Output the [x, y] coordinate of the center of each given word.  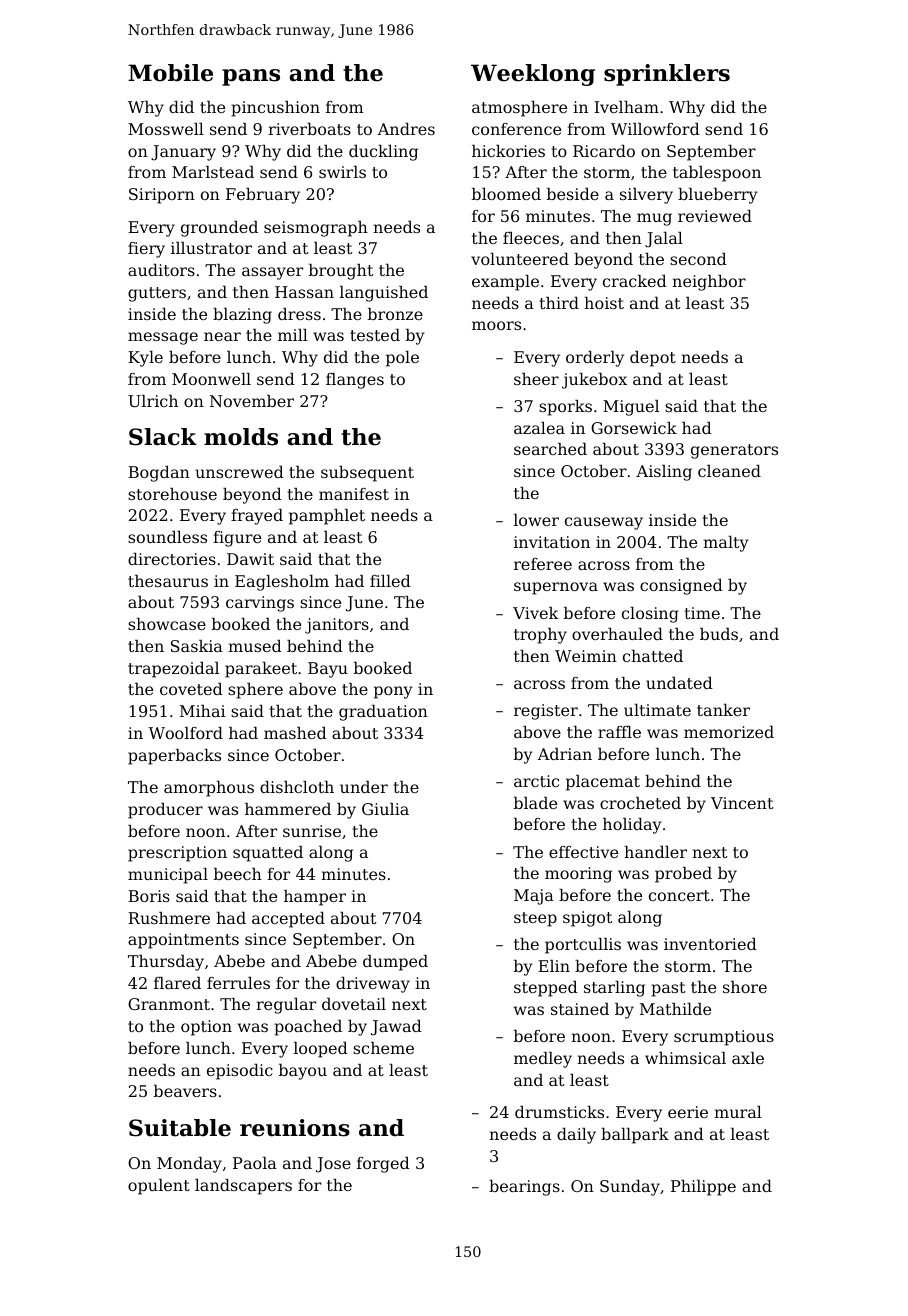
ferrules [238, 983]
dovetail [354, 1004]
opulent [159, 1187]
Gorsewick [634, 428]
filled [390, 581]
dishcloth [297, 787]
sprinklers [667, 75]
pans [251, 77]
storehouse [172, 494]
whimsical [685, 1058]
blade [535, 803]
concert [679, 895]
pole [402, 359]
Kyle [145, 359]
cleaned [729, 471]
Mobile [170, 73]
